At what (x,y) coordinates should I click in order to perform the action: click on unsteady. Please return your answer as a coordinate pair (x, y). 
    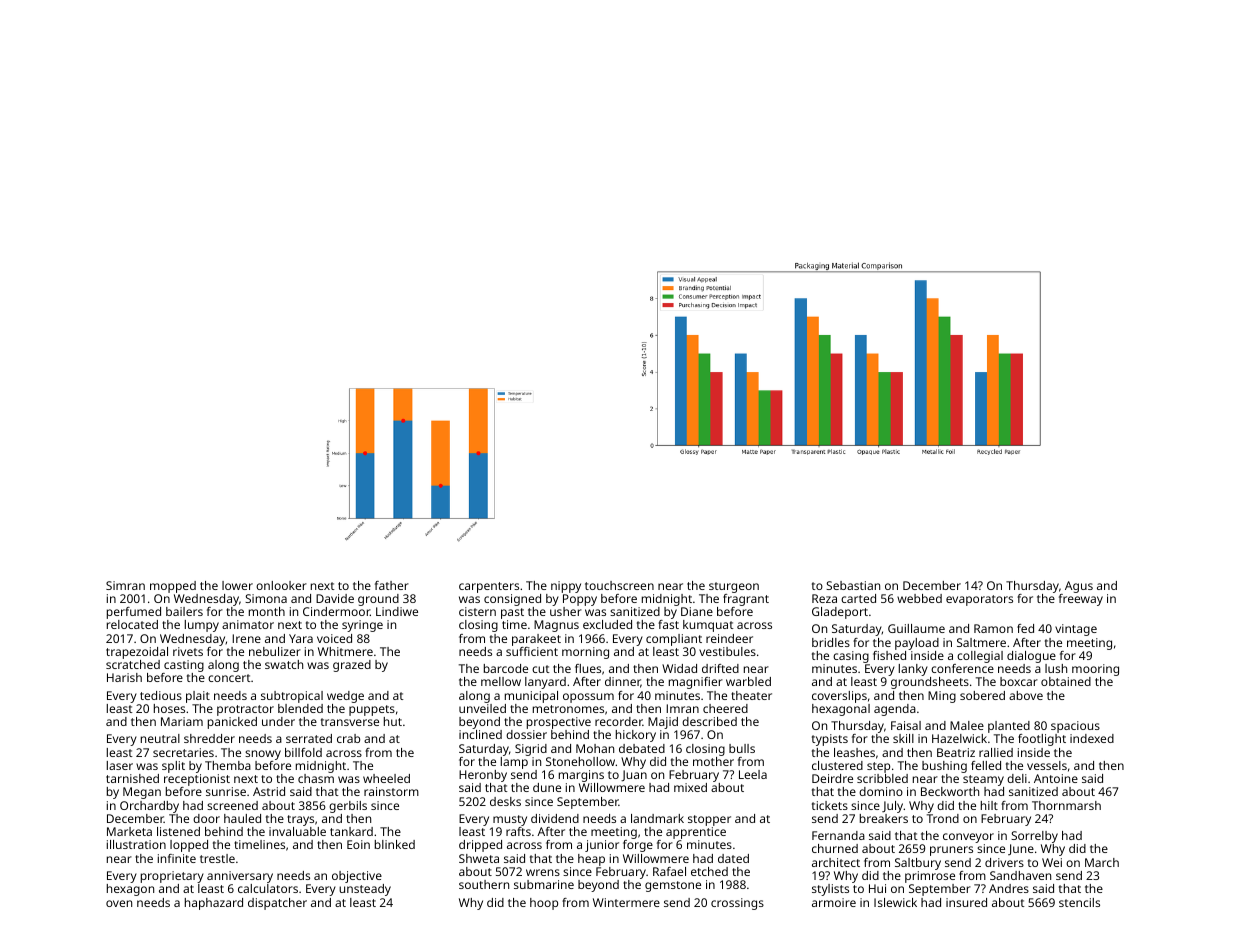
    Looking at the image, I should click on (365, 890).
